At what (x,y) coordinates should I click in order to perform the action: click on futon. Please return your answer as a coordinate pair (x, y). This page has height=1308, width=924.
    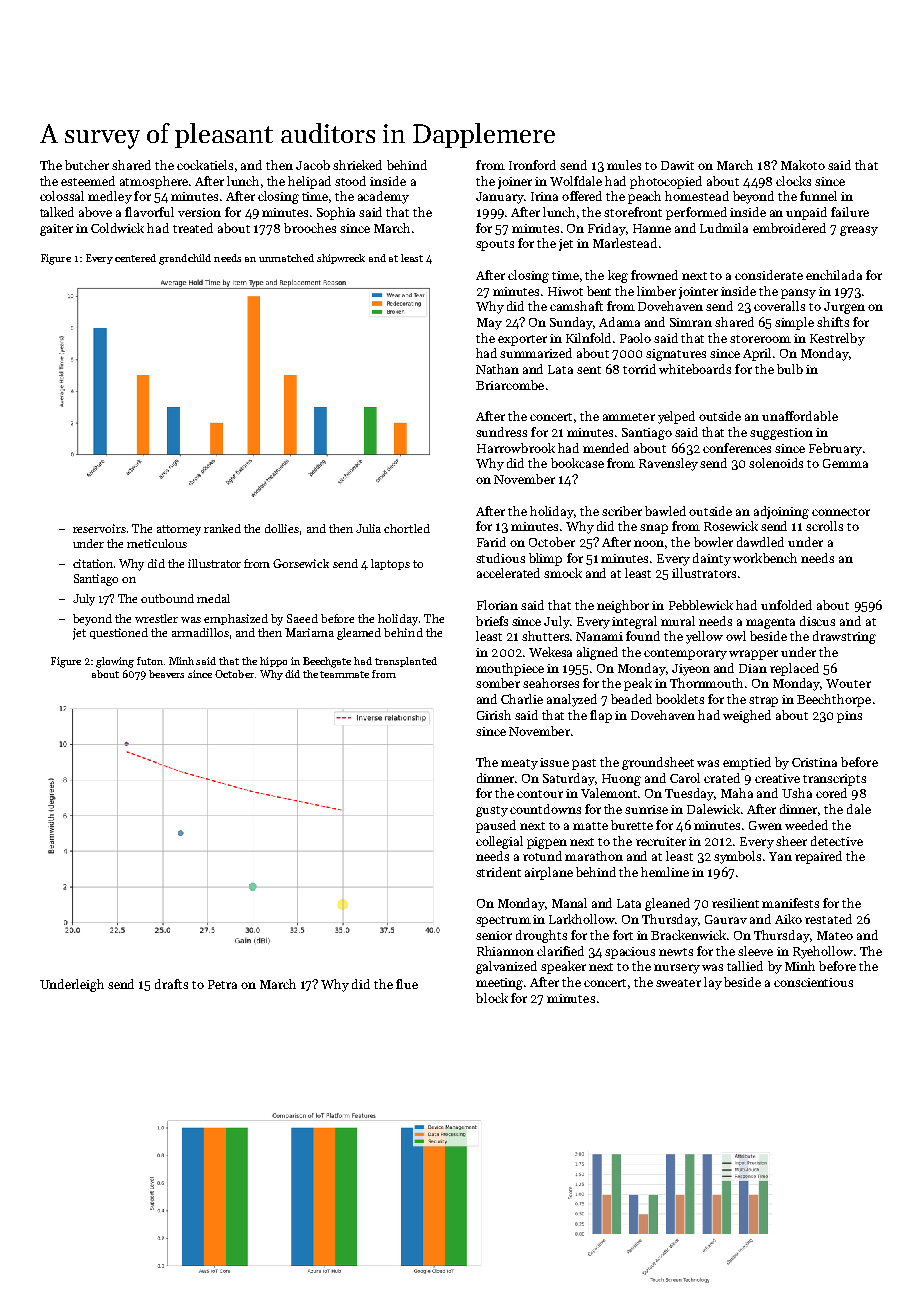
    Looking at the image, I should click on (150, 661).
